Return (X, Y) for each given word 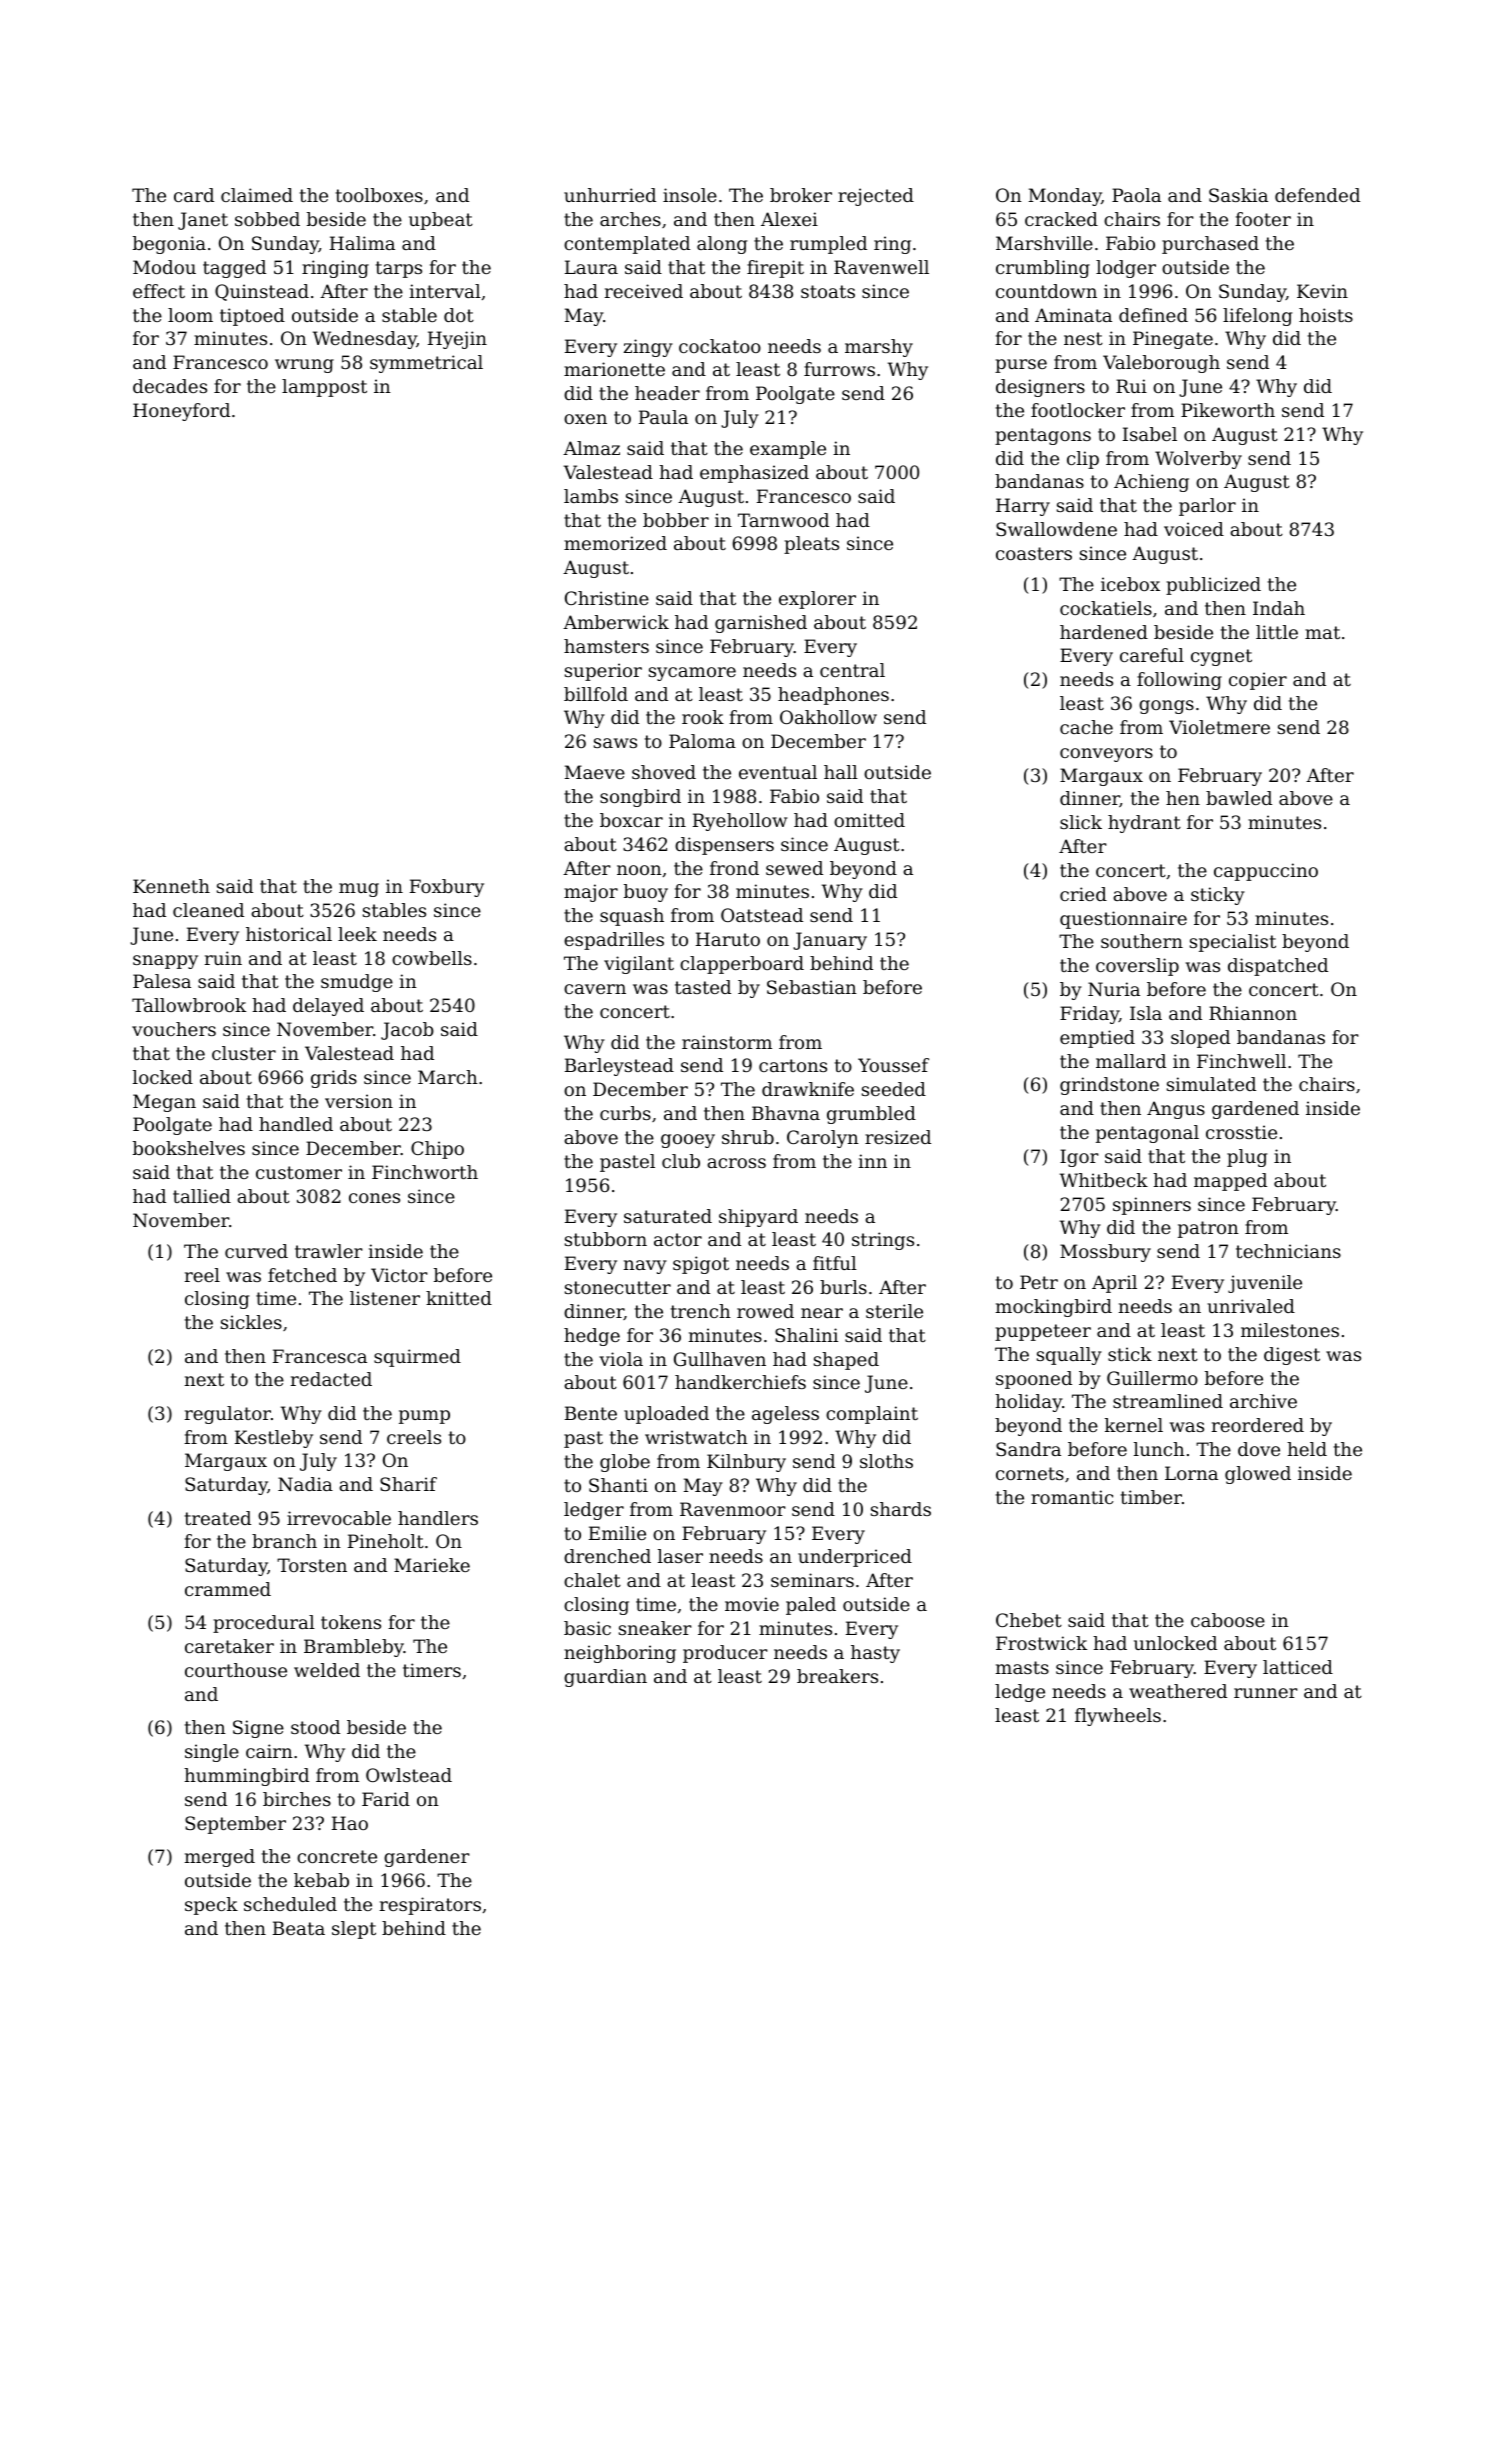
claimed (257, 195)
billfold (596, 694)
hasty (875, 1654)
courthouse (236, 1670)
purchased (1210, 245)
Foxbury (447, 888)
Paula (663, 417)
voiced (1194, 529)
